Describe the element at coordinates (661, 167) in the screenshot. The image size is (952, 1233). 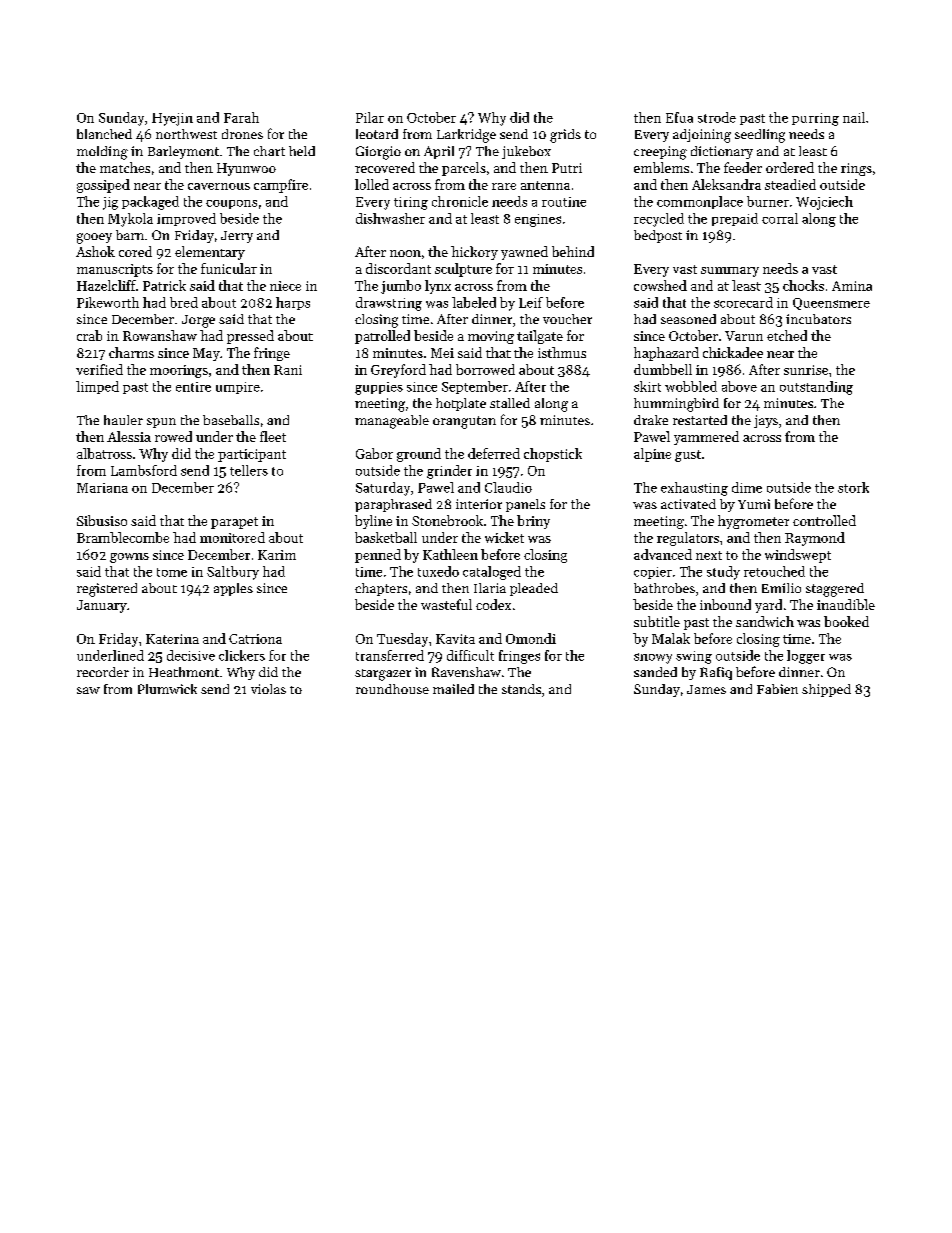
I see `emblems` at that location.
